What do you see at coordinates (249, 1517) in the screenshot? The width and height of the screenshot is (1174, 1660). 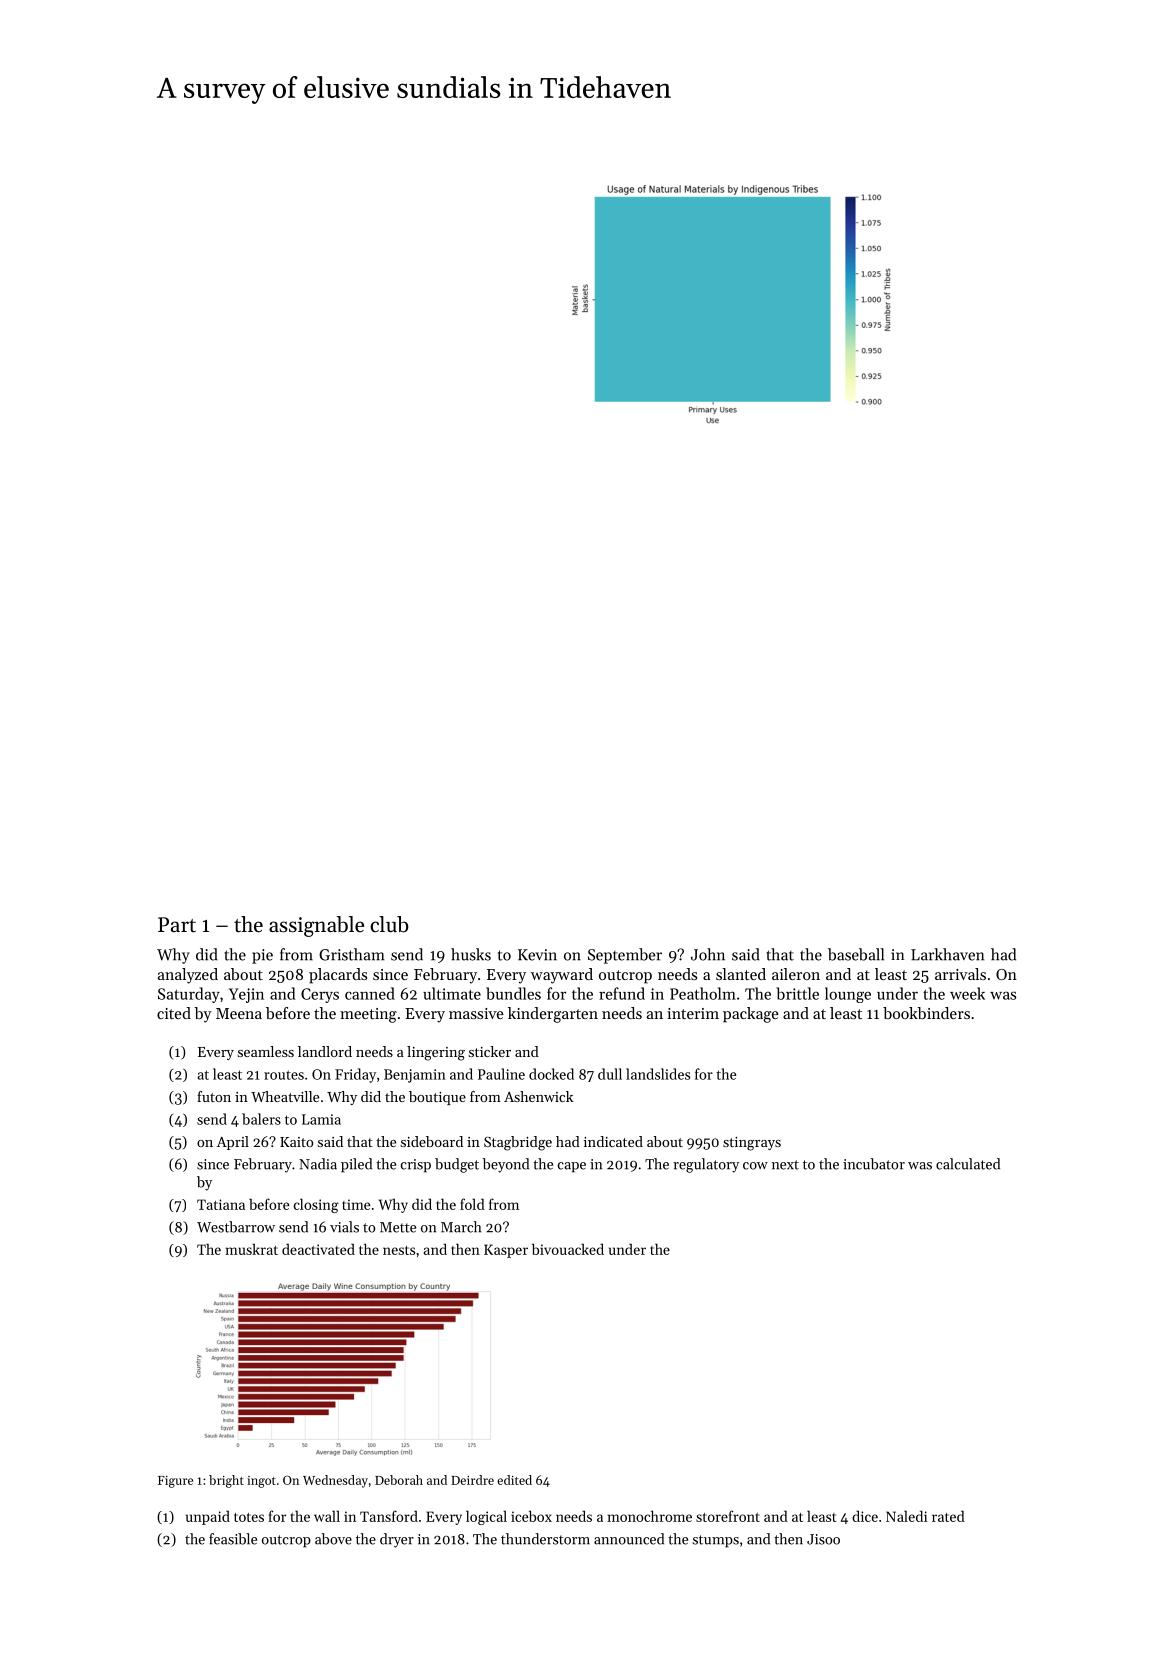 I see `totes` at bounding box center [249, 1517].
